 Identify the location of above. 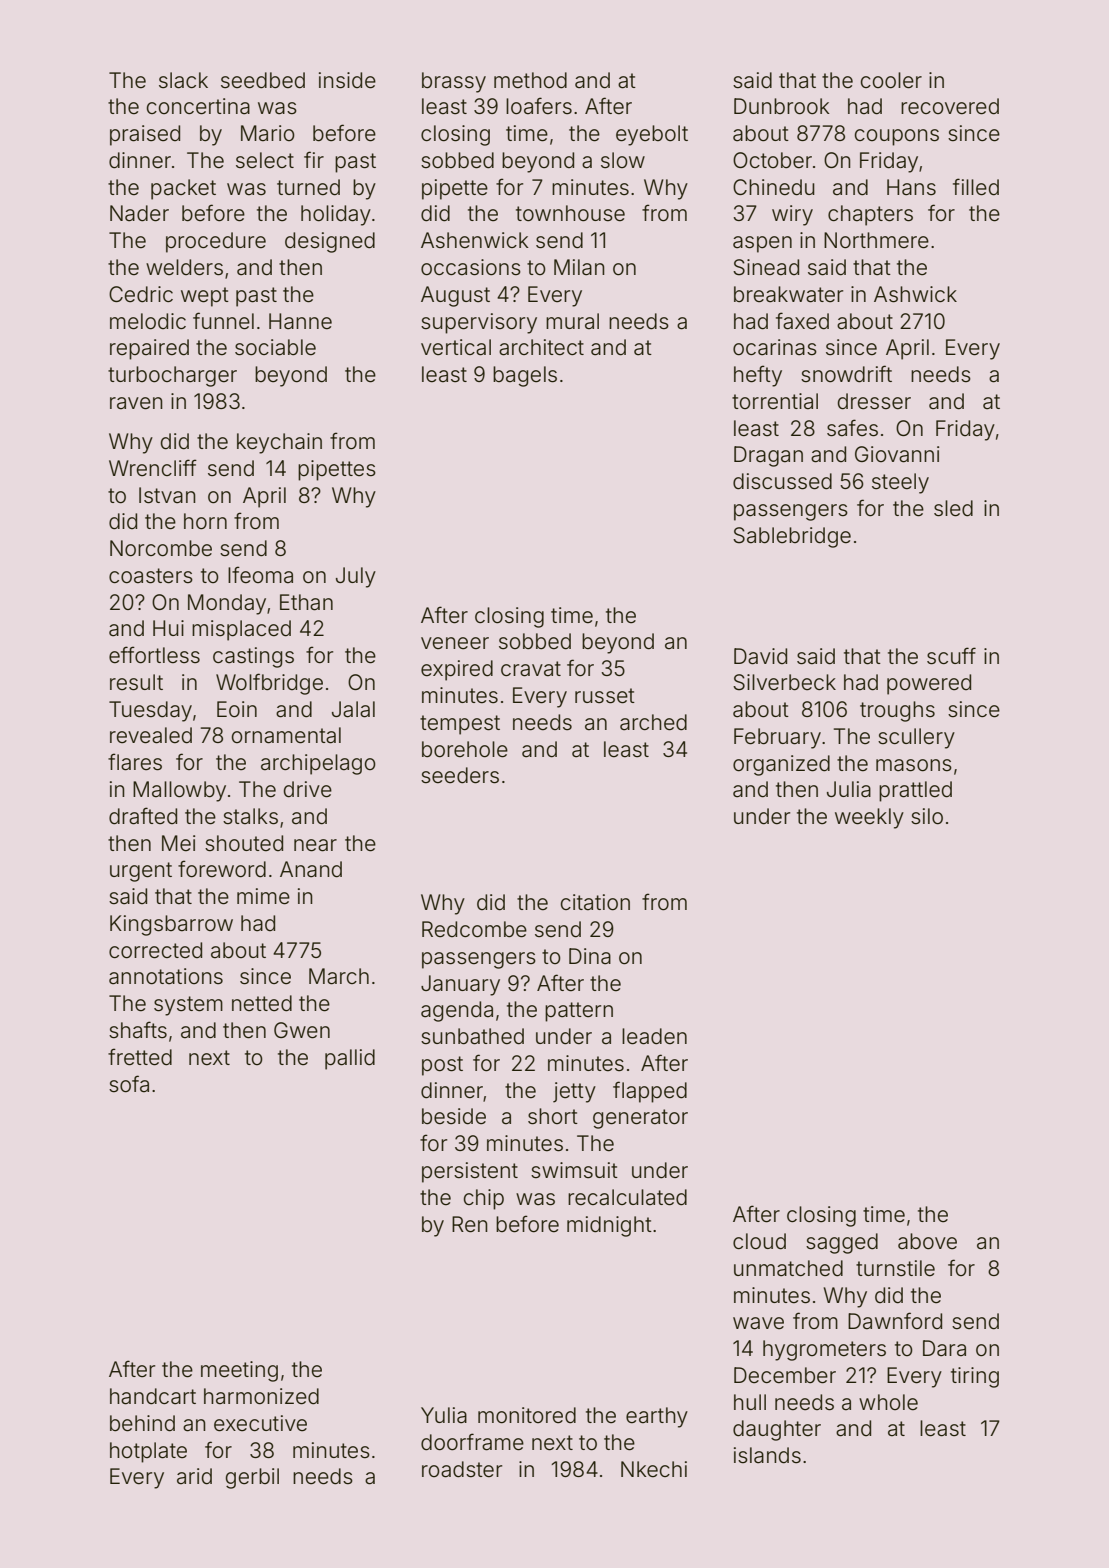
(927, 1241).
